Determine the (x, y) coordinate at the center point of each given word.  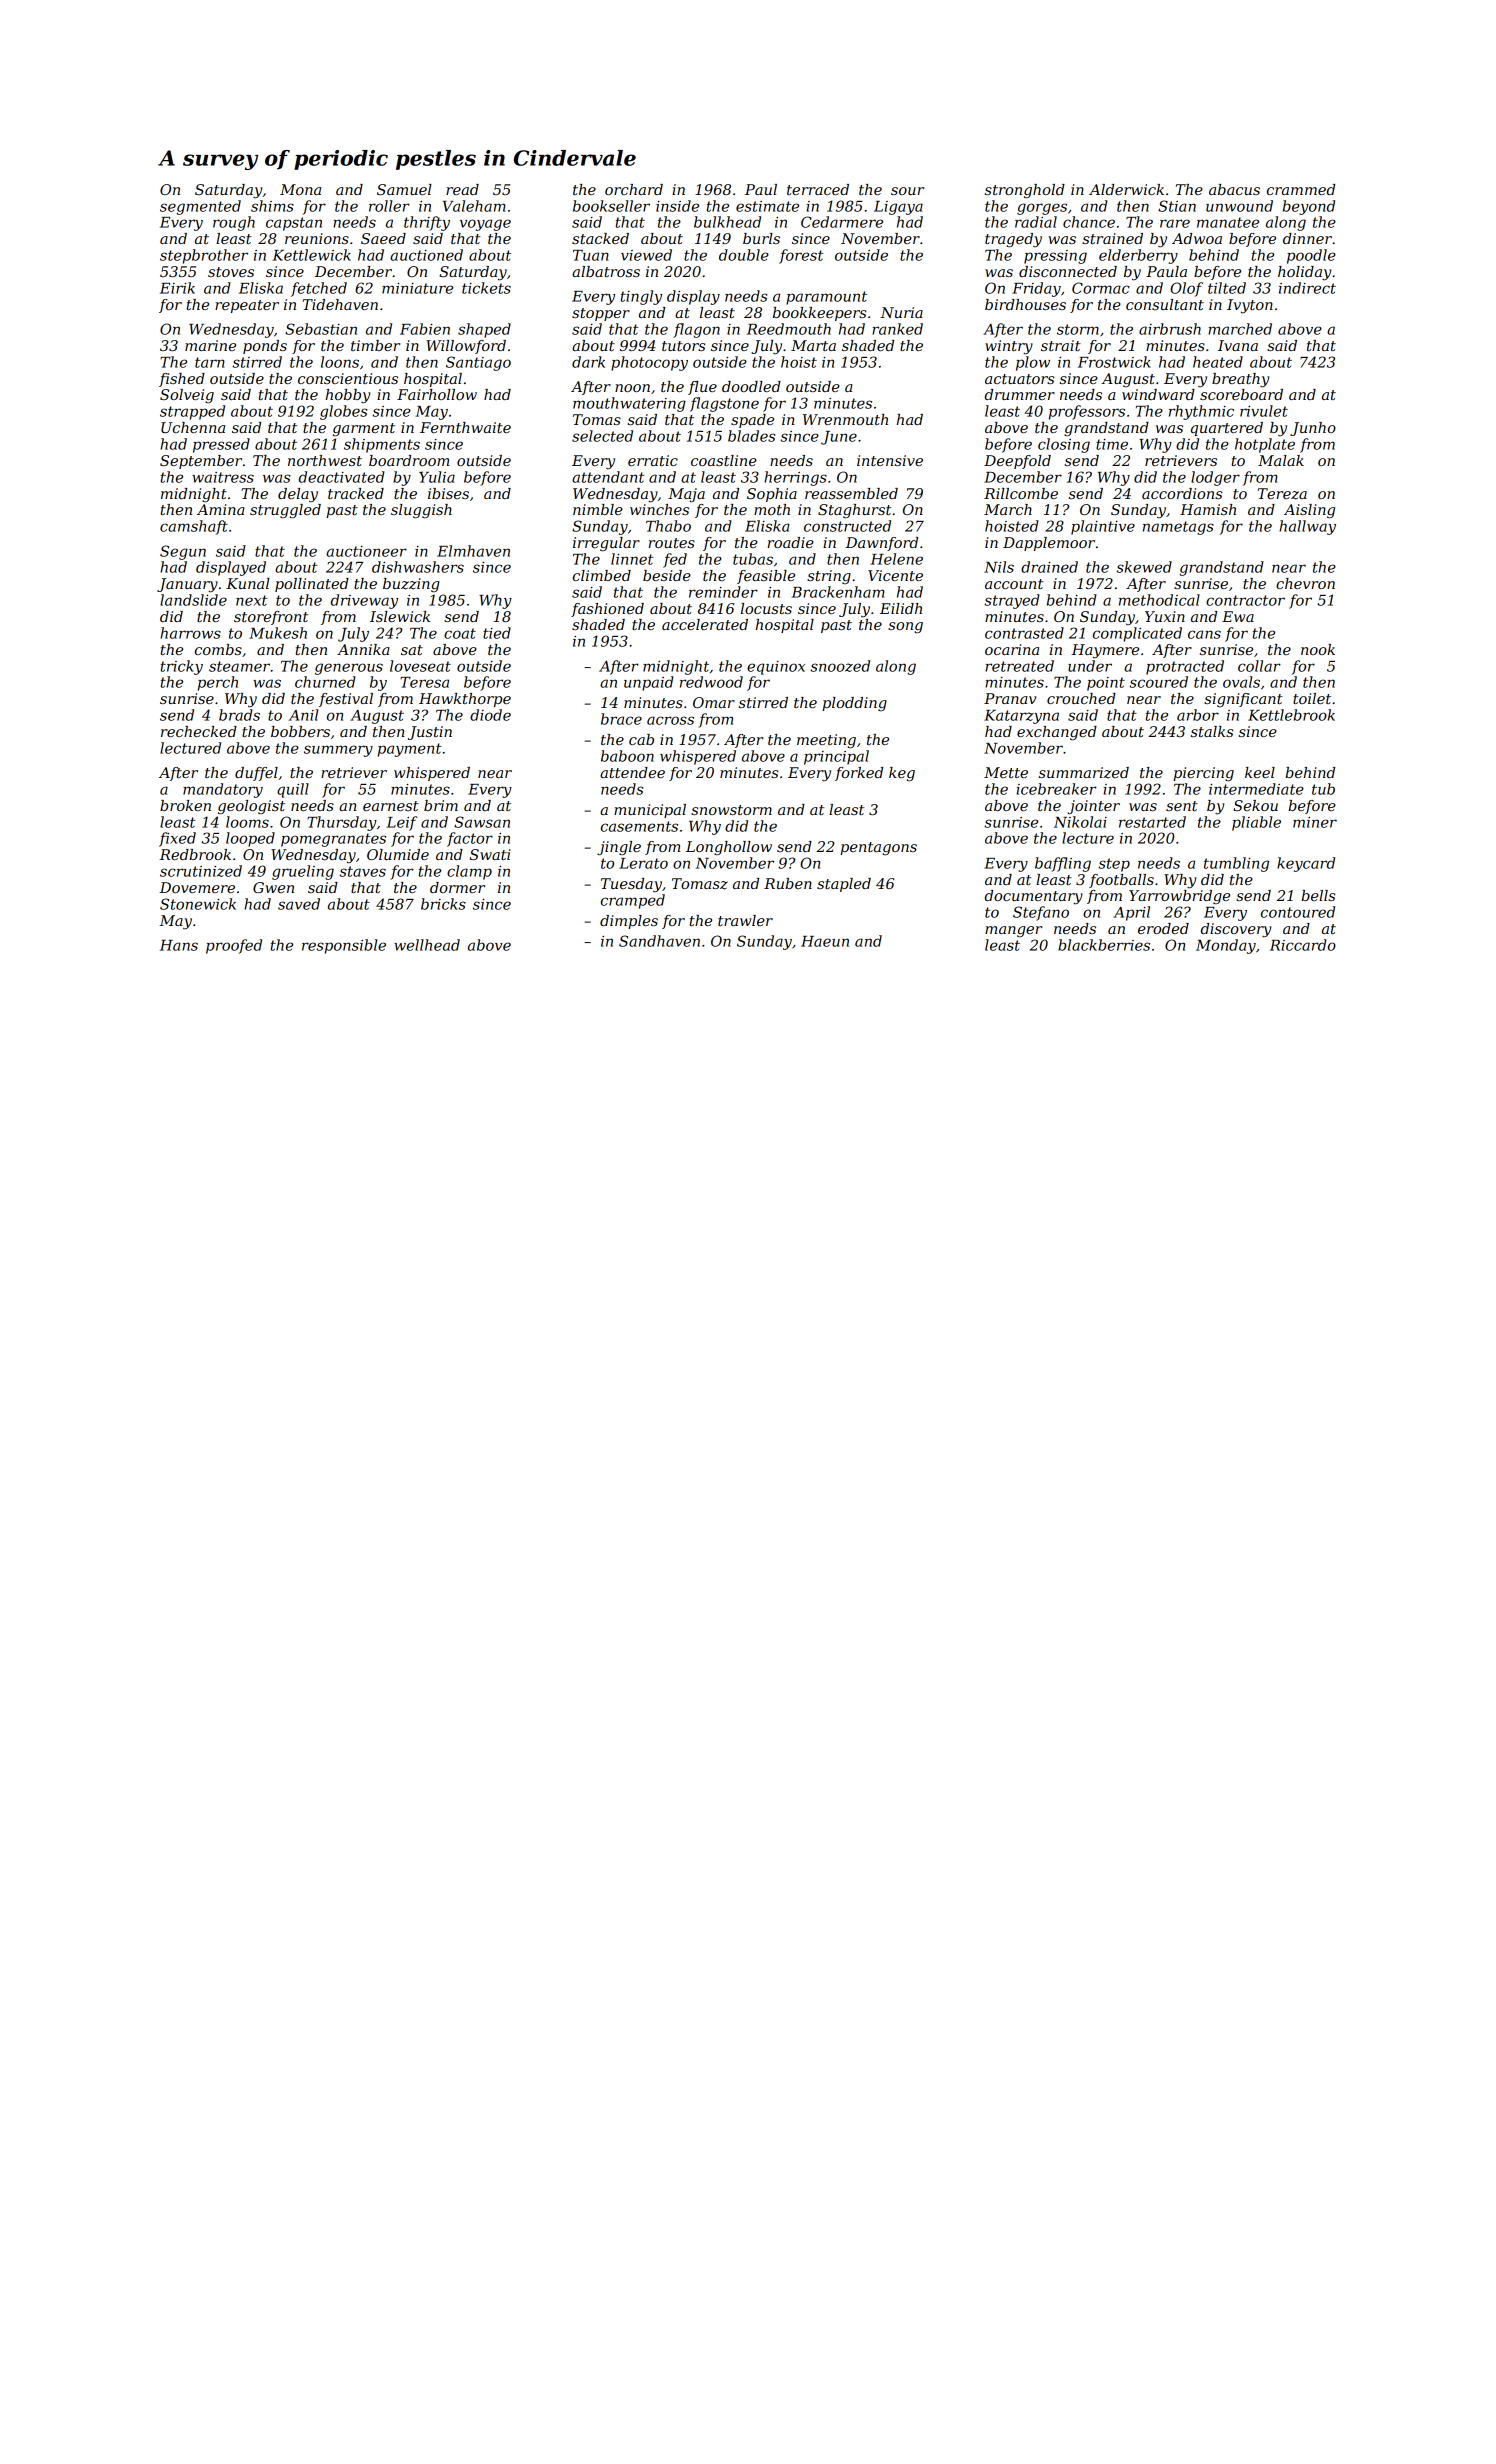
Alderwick (1126, 189)
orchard (634, 189)
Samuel (404, 189)
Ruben (788, 883)
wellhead (427, 945)
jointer (1093, 807)
